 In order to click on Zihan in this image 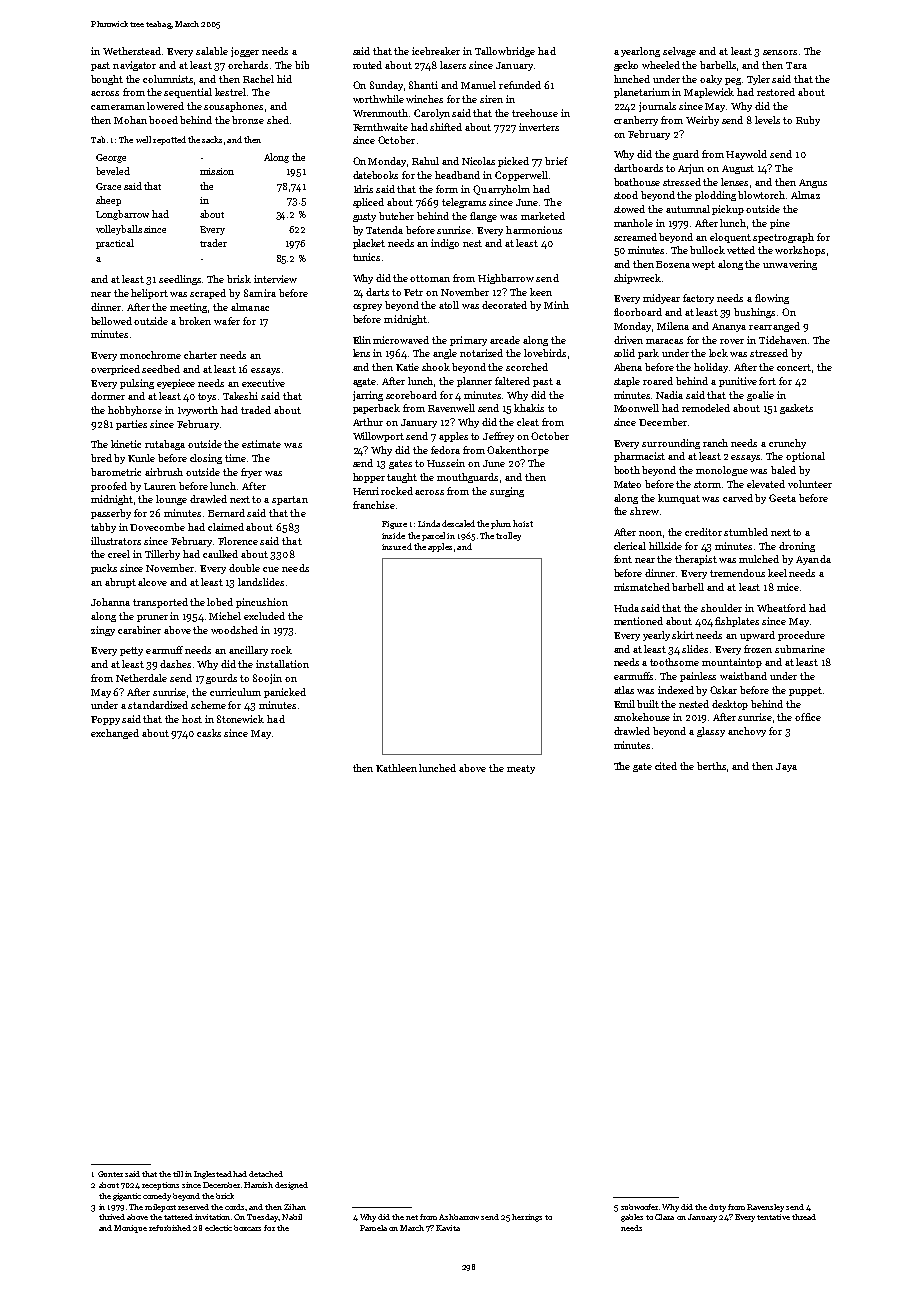, I will do `click(295, 1207)`.
